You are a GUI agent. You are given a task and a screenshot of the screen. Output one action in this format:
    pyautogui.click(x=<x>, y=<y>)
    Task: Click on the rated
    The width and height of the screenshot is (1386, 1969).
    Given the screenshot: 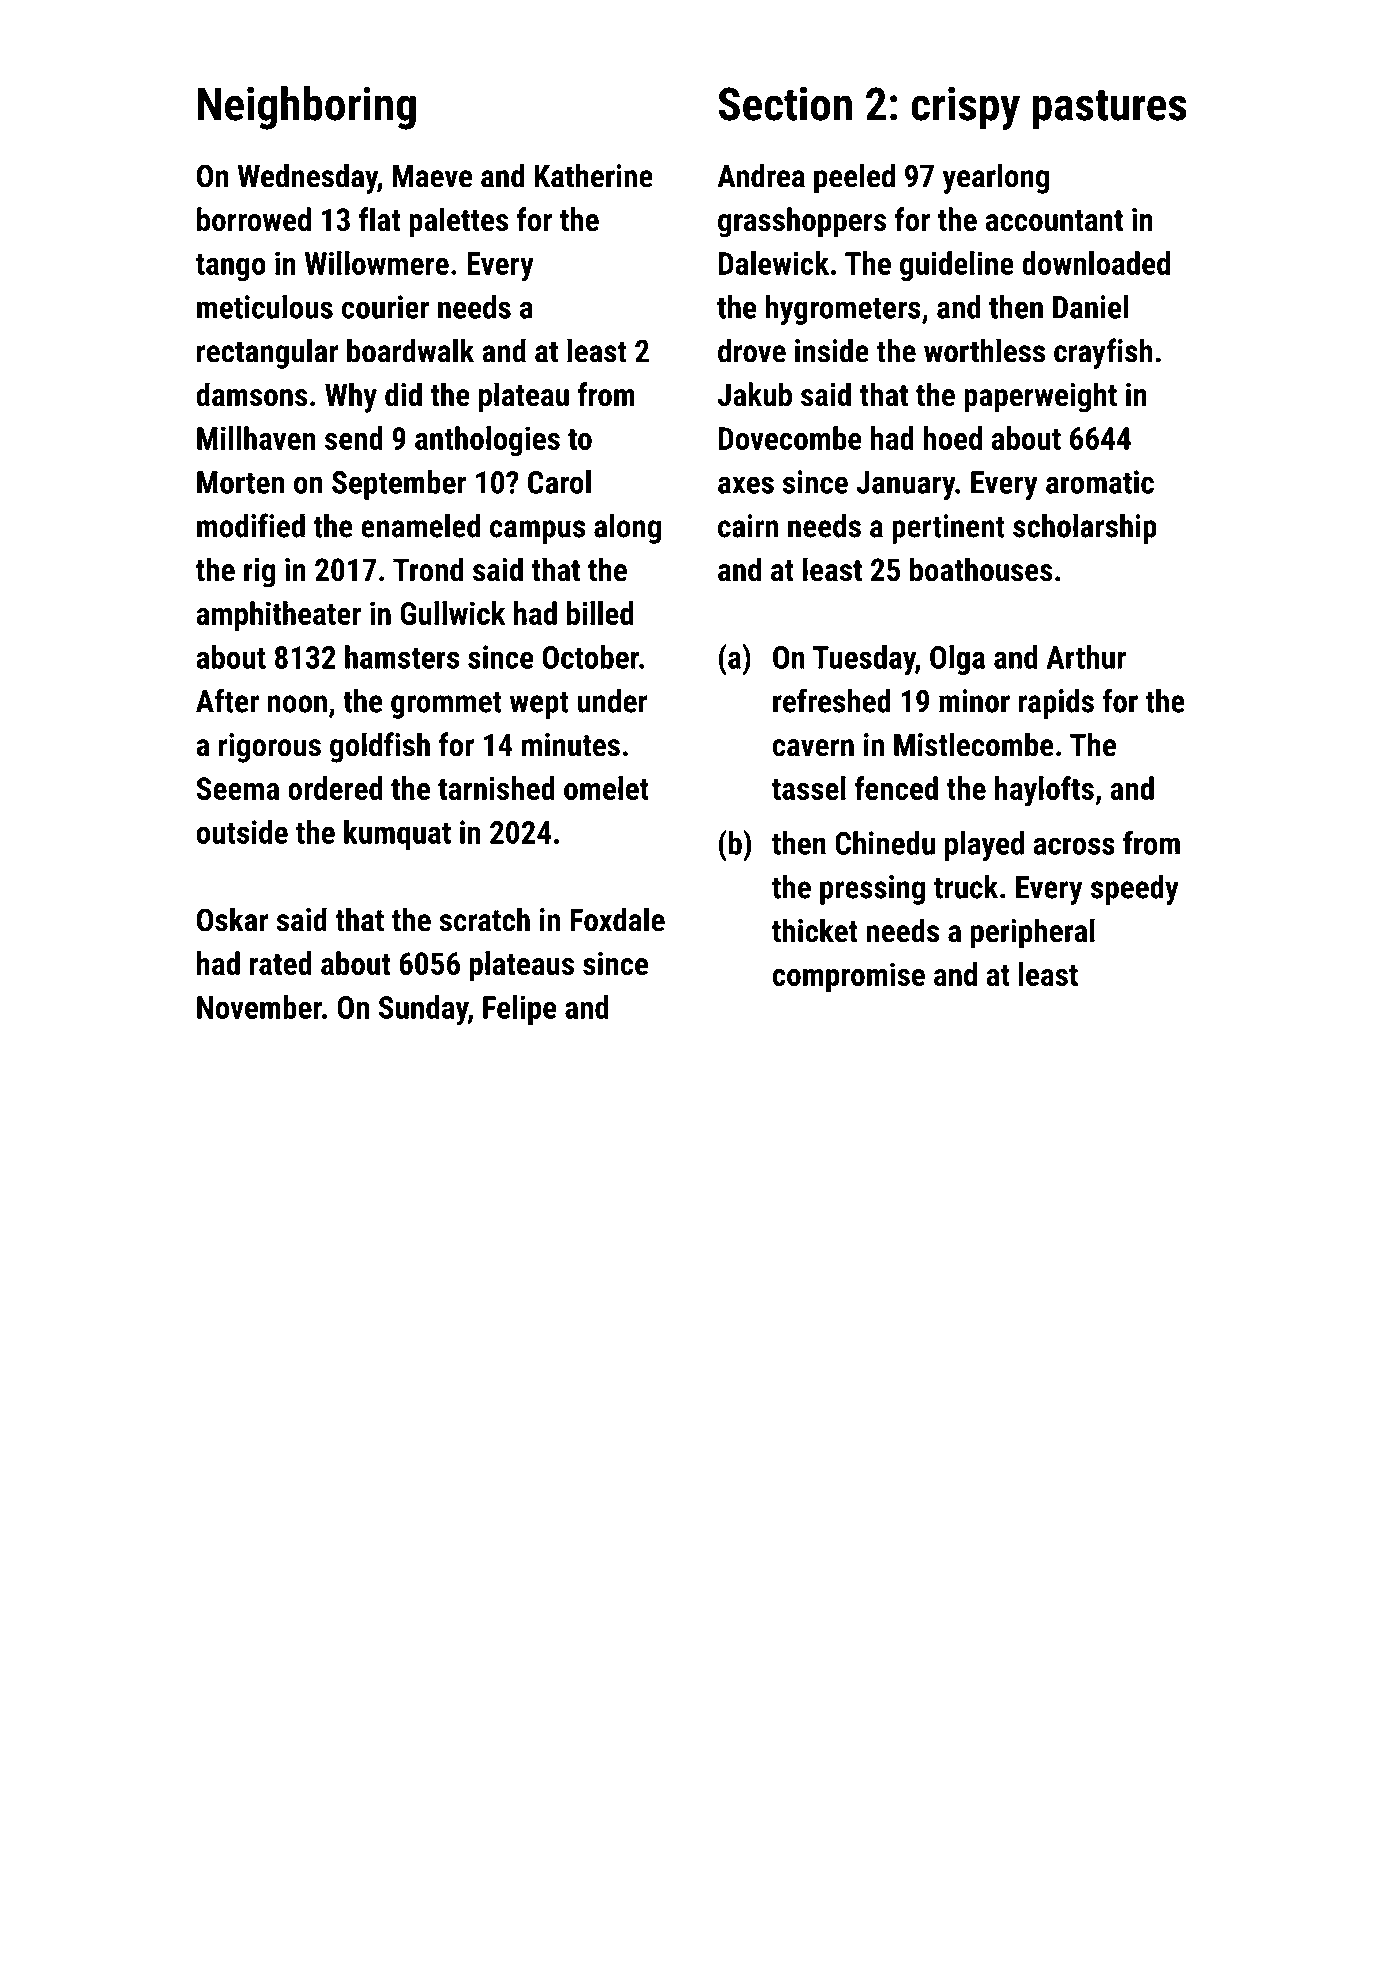 What is the action you would take?
    pyautogui.click(x=281, y=963)
